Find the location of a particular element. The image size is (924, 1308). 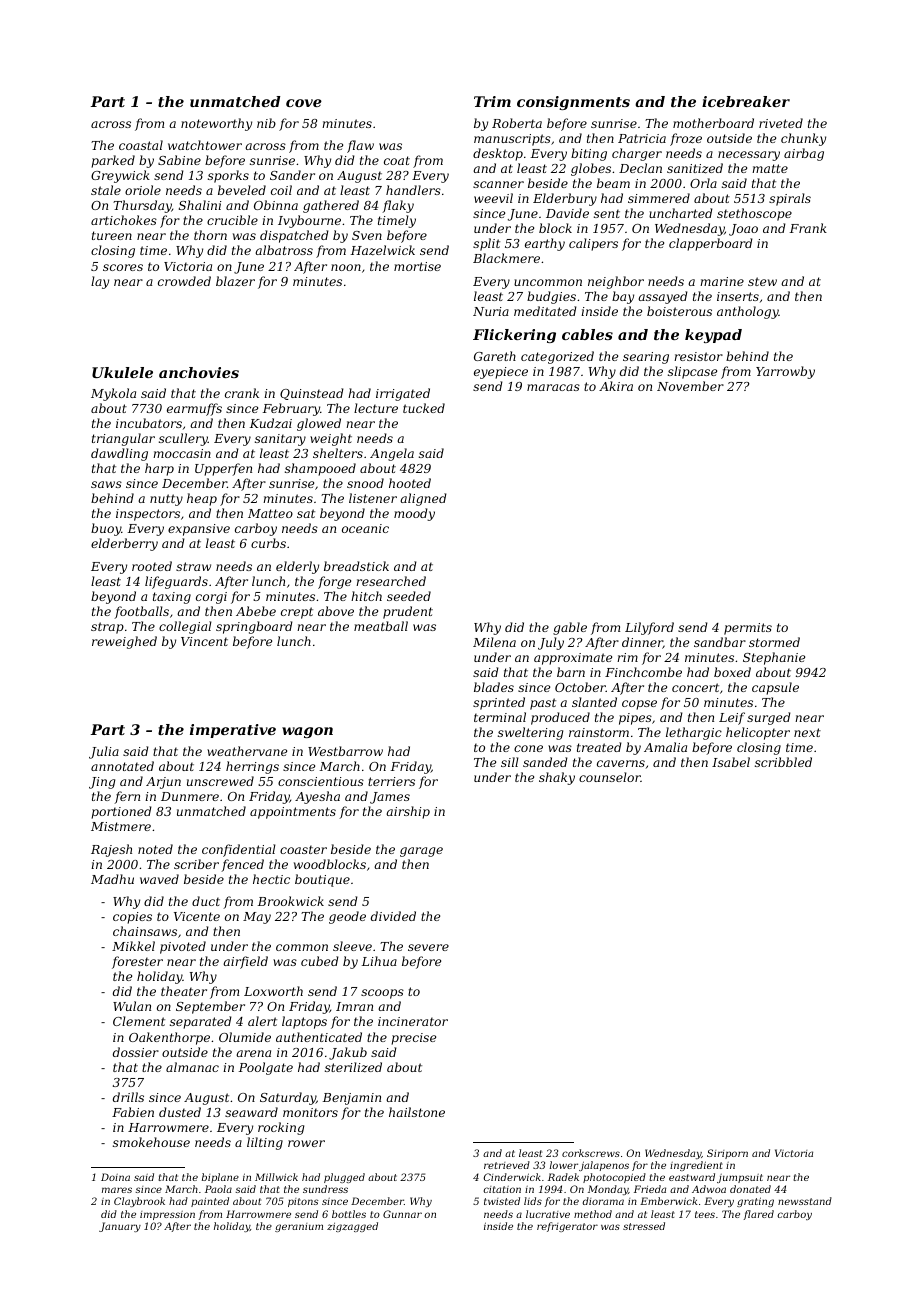

Frank is located at coordinates (808, 228).
